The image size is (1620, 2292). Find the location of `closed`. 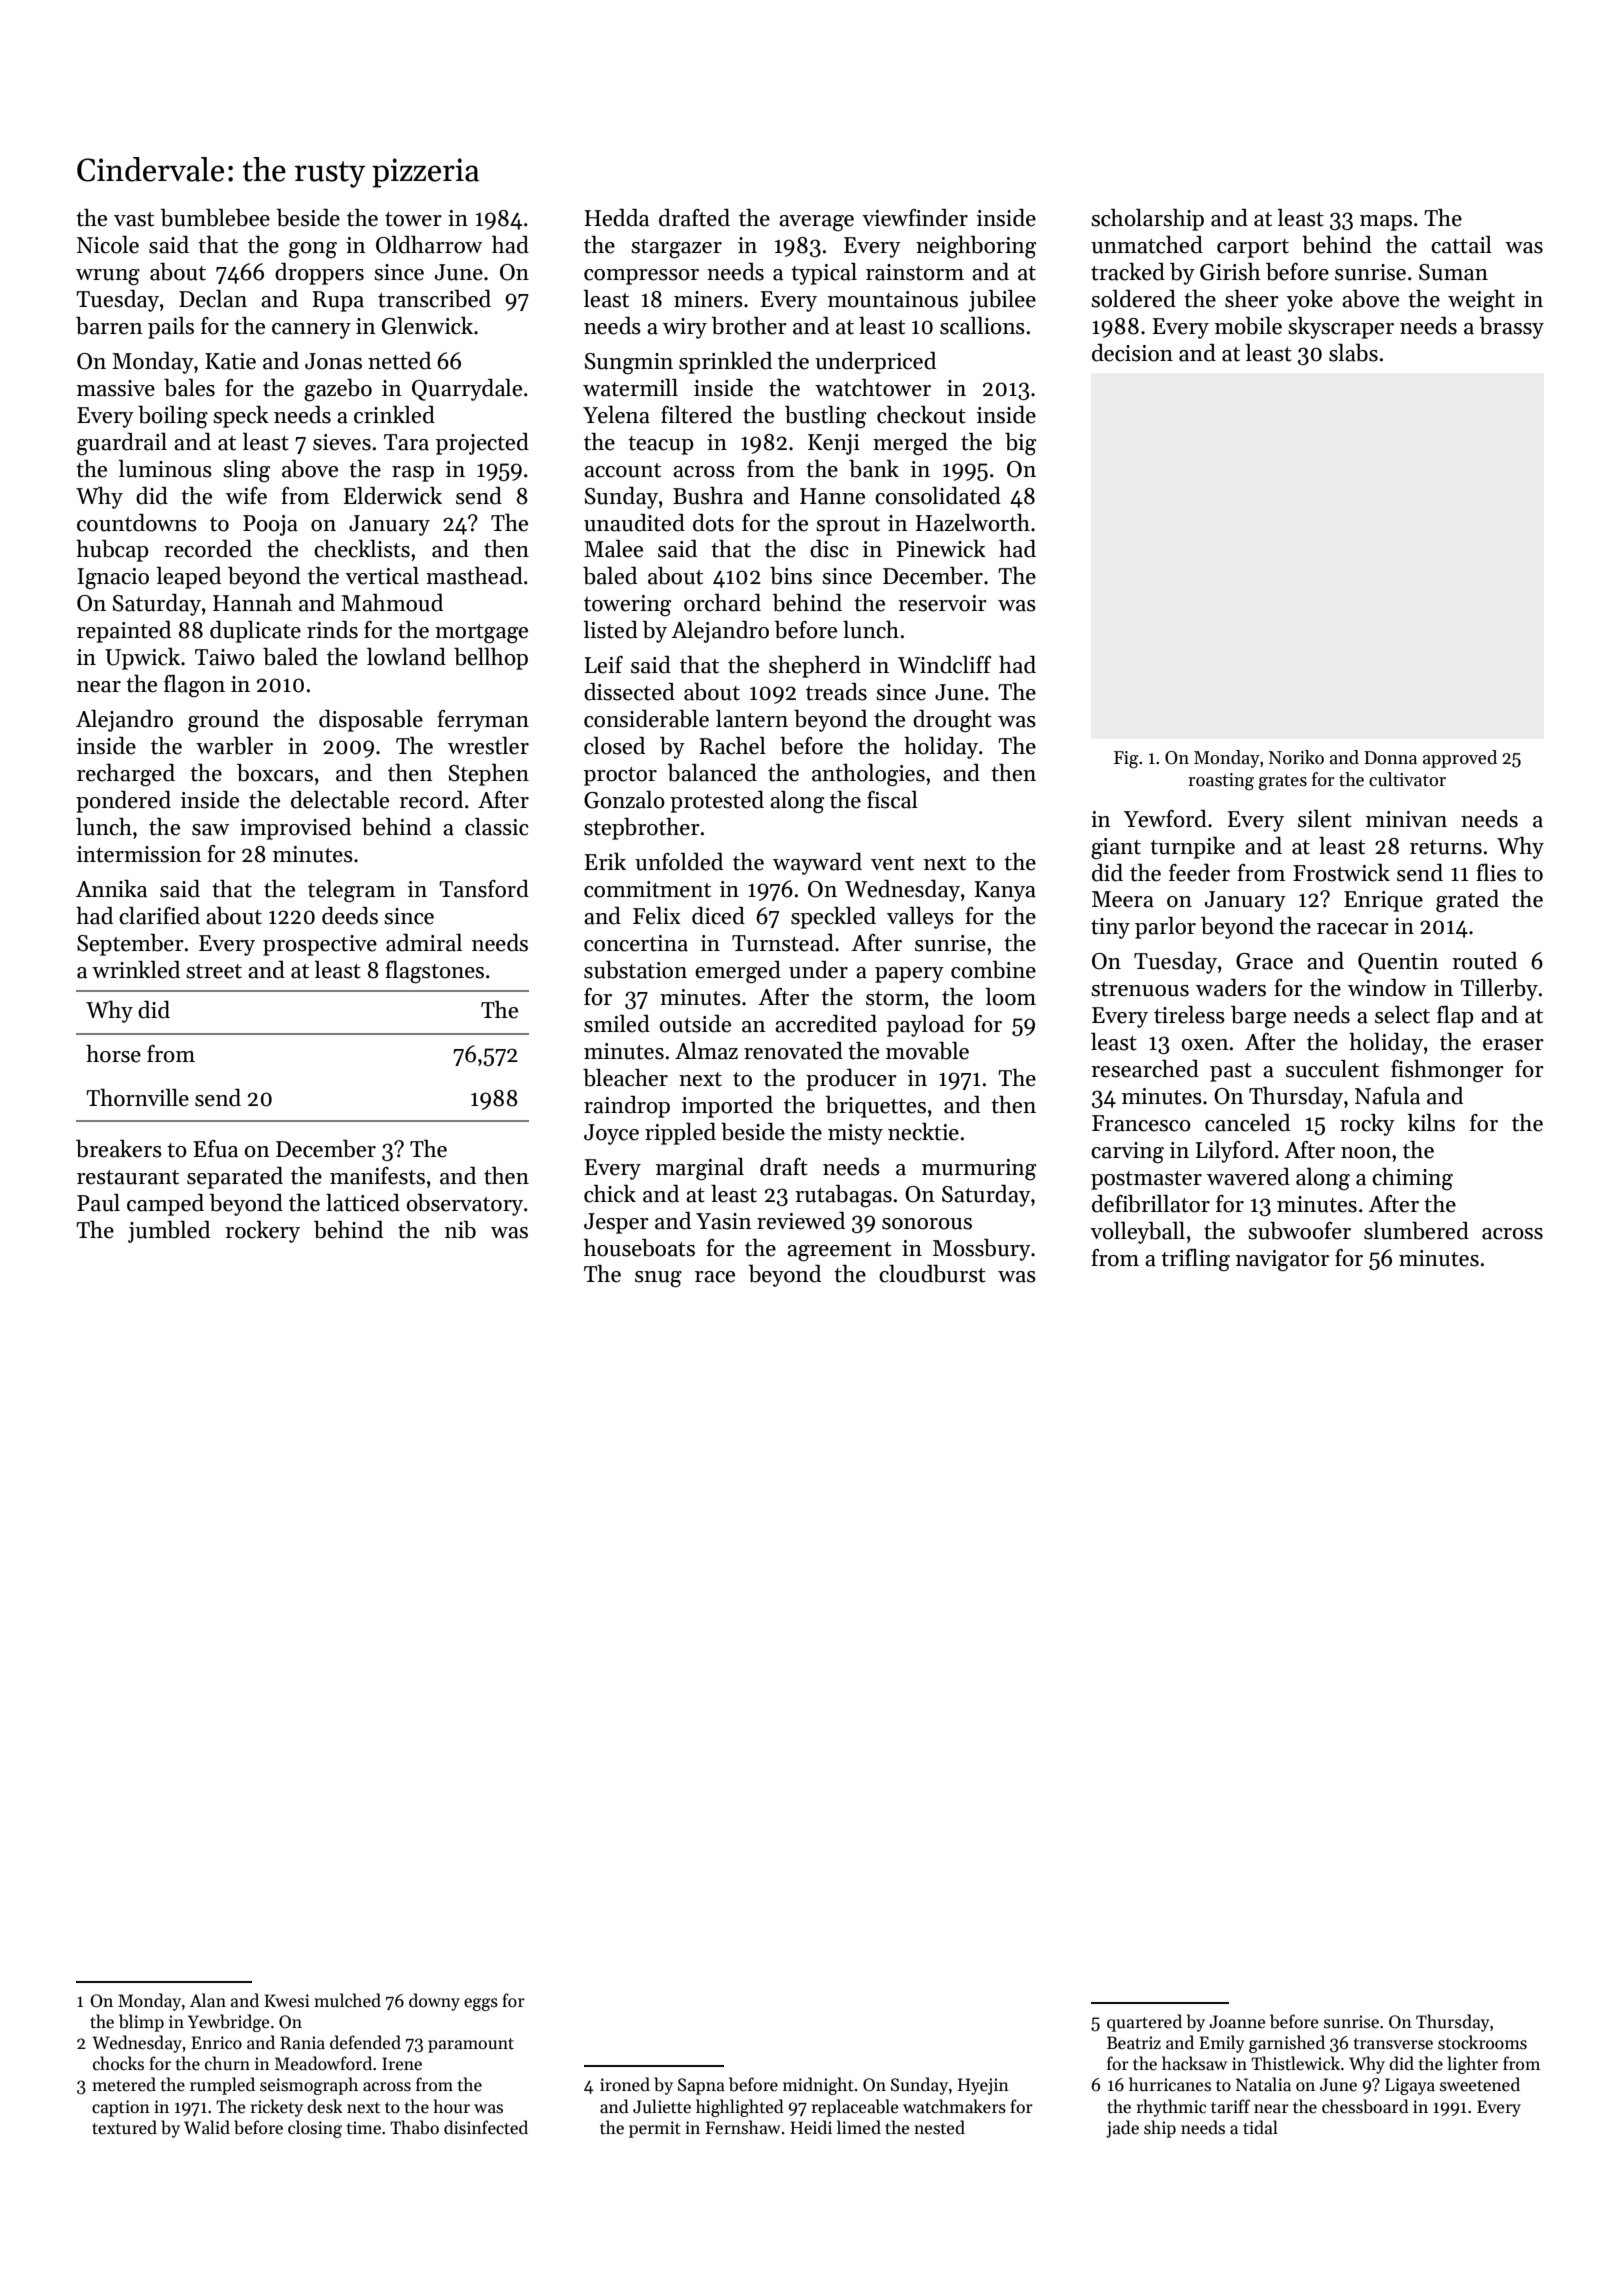

closed is located at coordinates (614, 746).
